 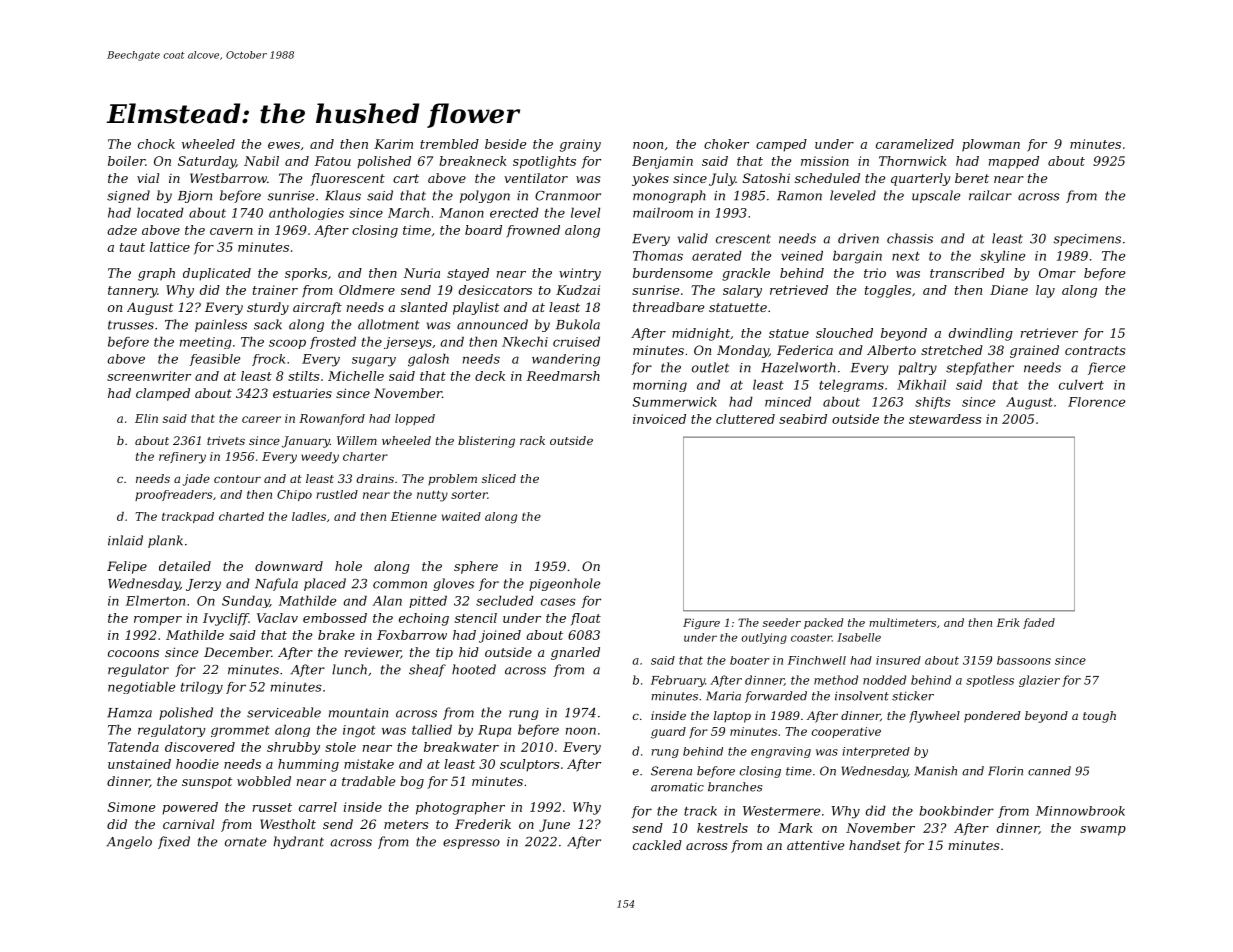 What do you see at coordinates (240, 731) in the screenshot?
I see `grommet` at bounding box center [240, 731].
